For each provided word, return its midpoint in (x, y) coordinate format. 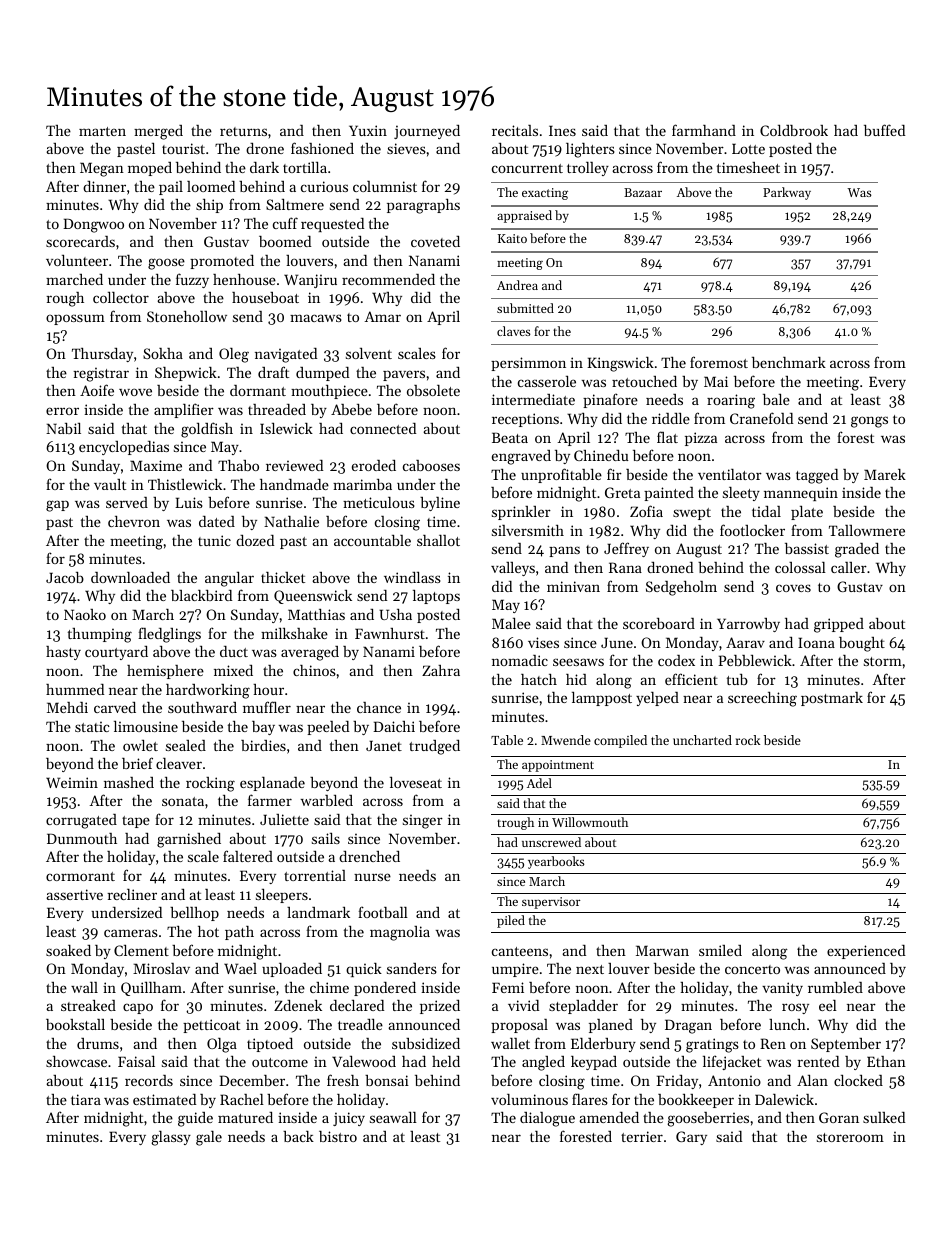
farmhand (704, 130)
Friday (677, 1082)
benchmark (789, 362)
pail (171, 188)
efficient (691, 679)
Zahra (441, 670)
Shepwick (186, 374)
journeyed (427, 132)
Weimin (72, 782)
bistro (338, 1136)
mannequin (801, 494)
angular (229, 579)
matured (245, 1117)
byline (440, 504)
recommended (388, 279)
